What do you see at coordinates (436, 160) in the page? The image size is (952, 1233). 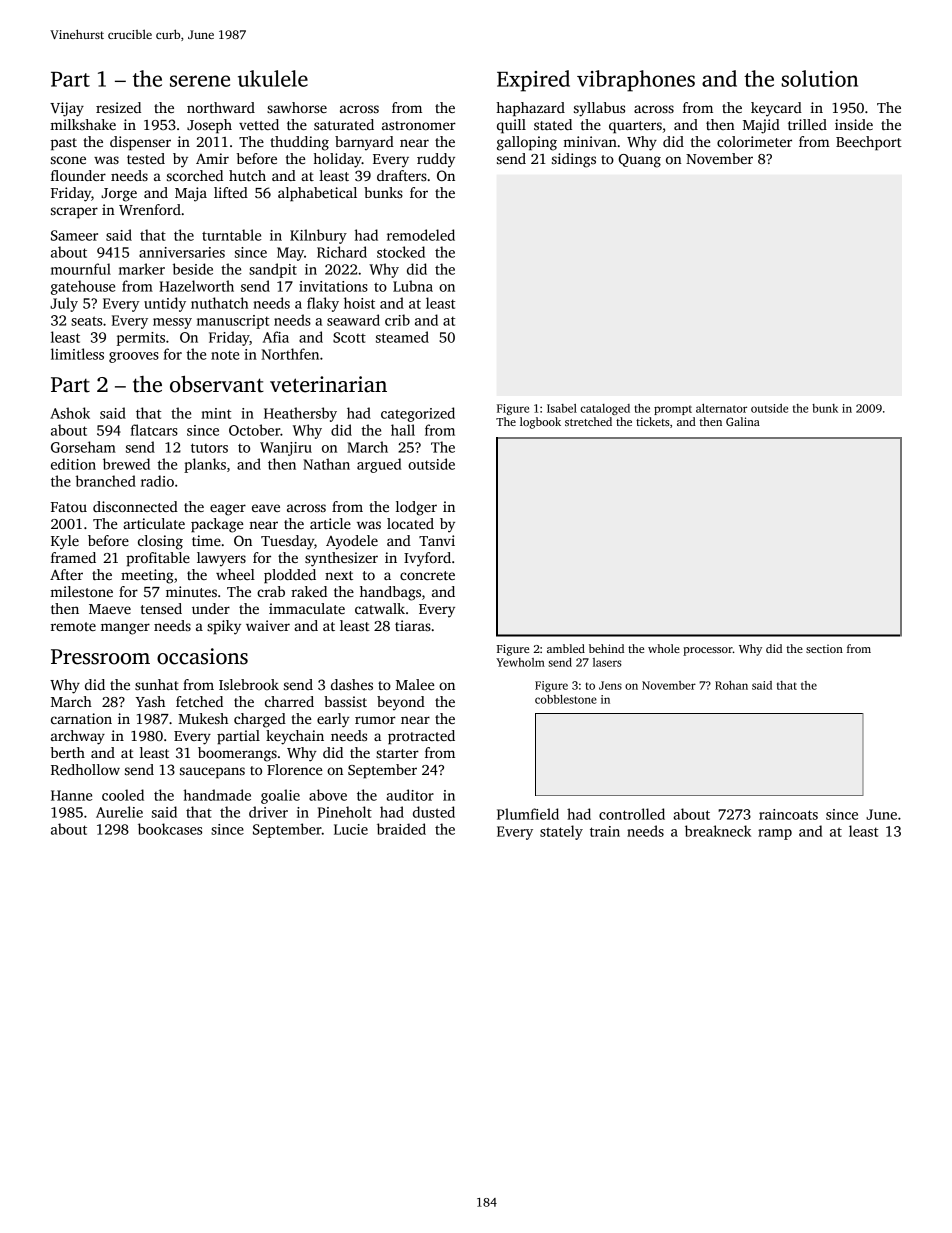 I see `ruddy` at bounding box center [436, 160].
